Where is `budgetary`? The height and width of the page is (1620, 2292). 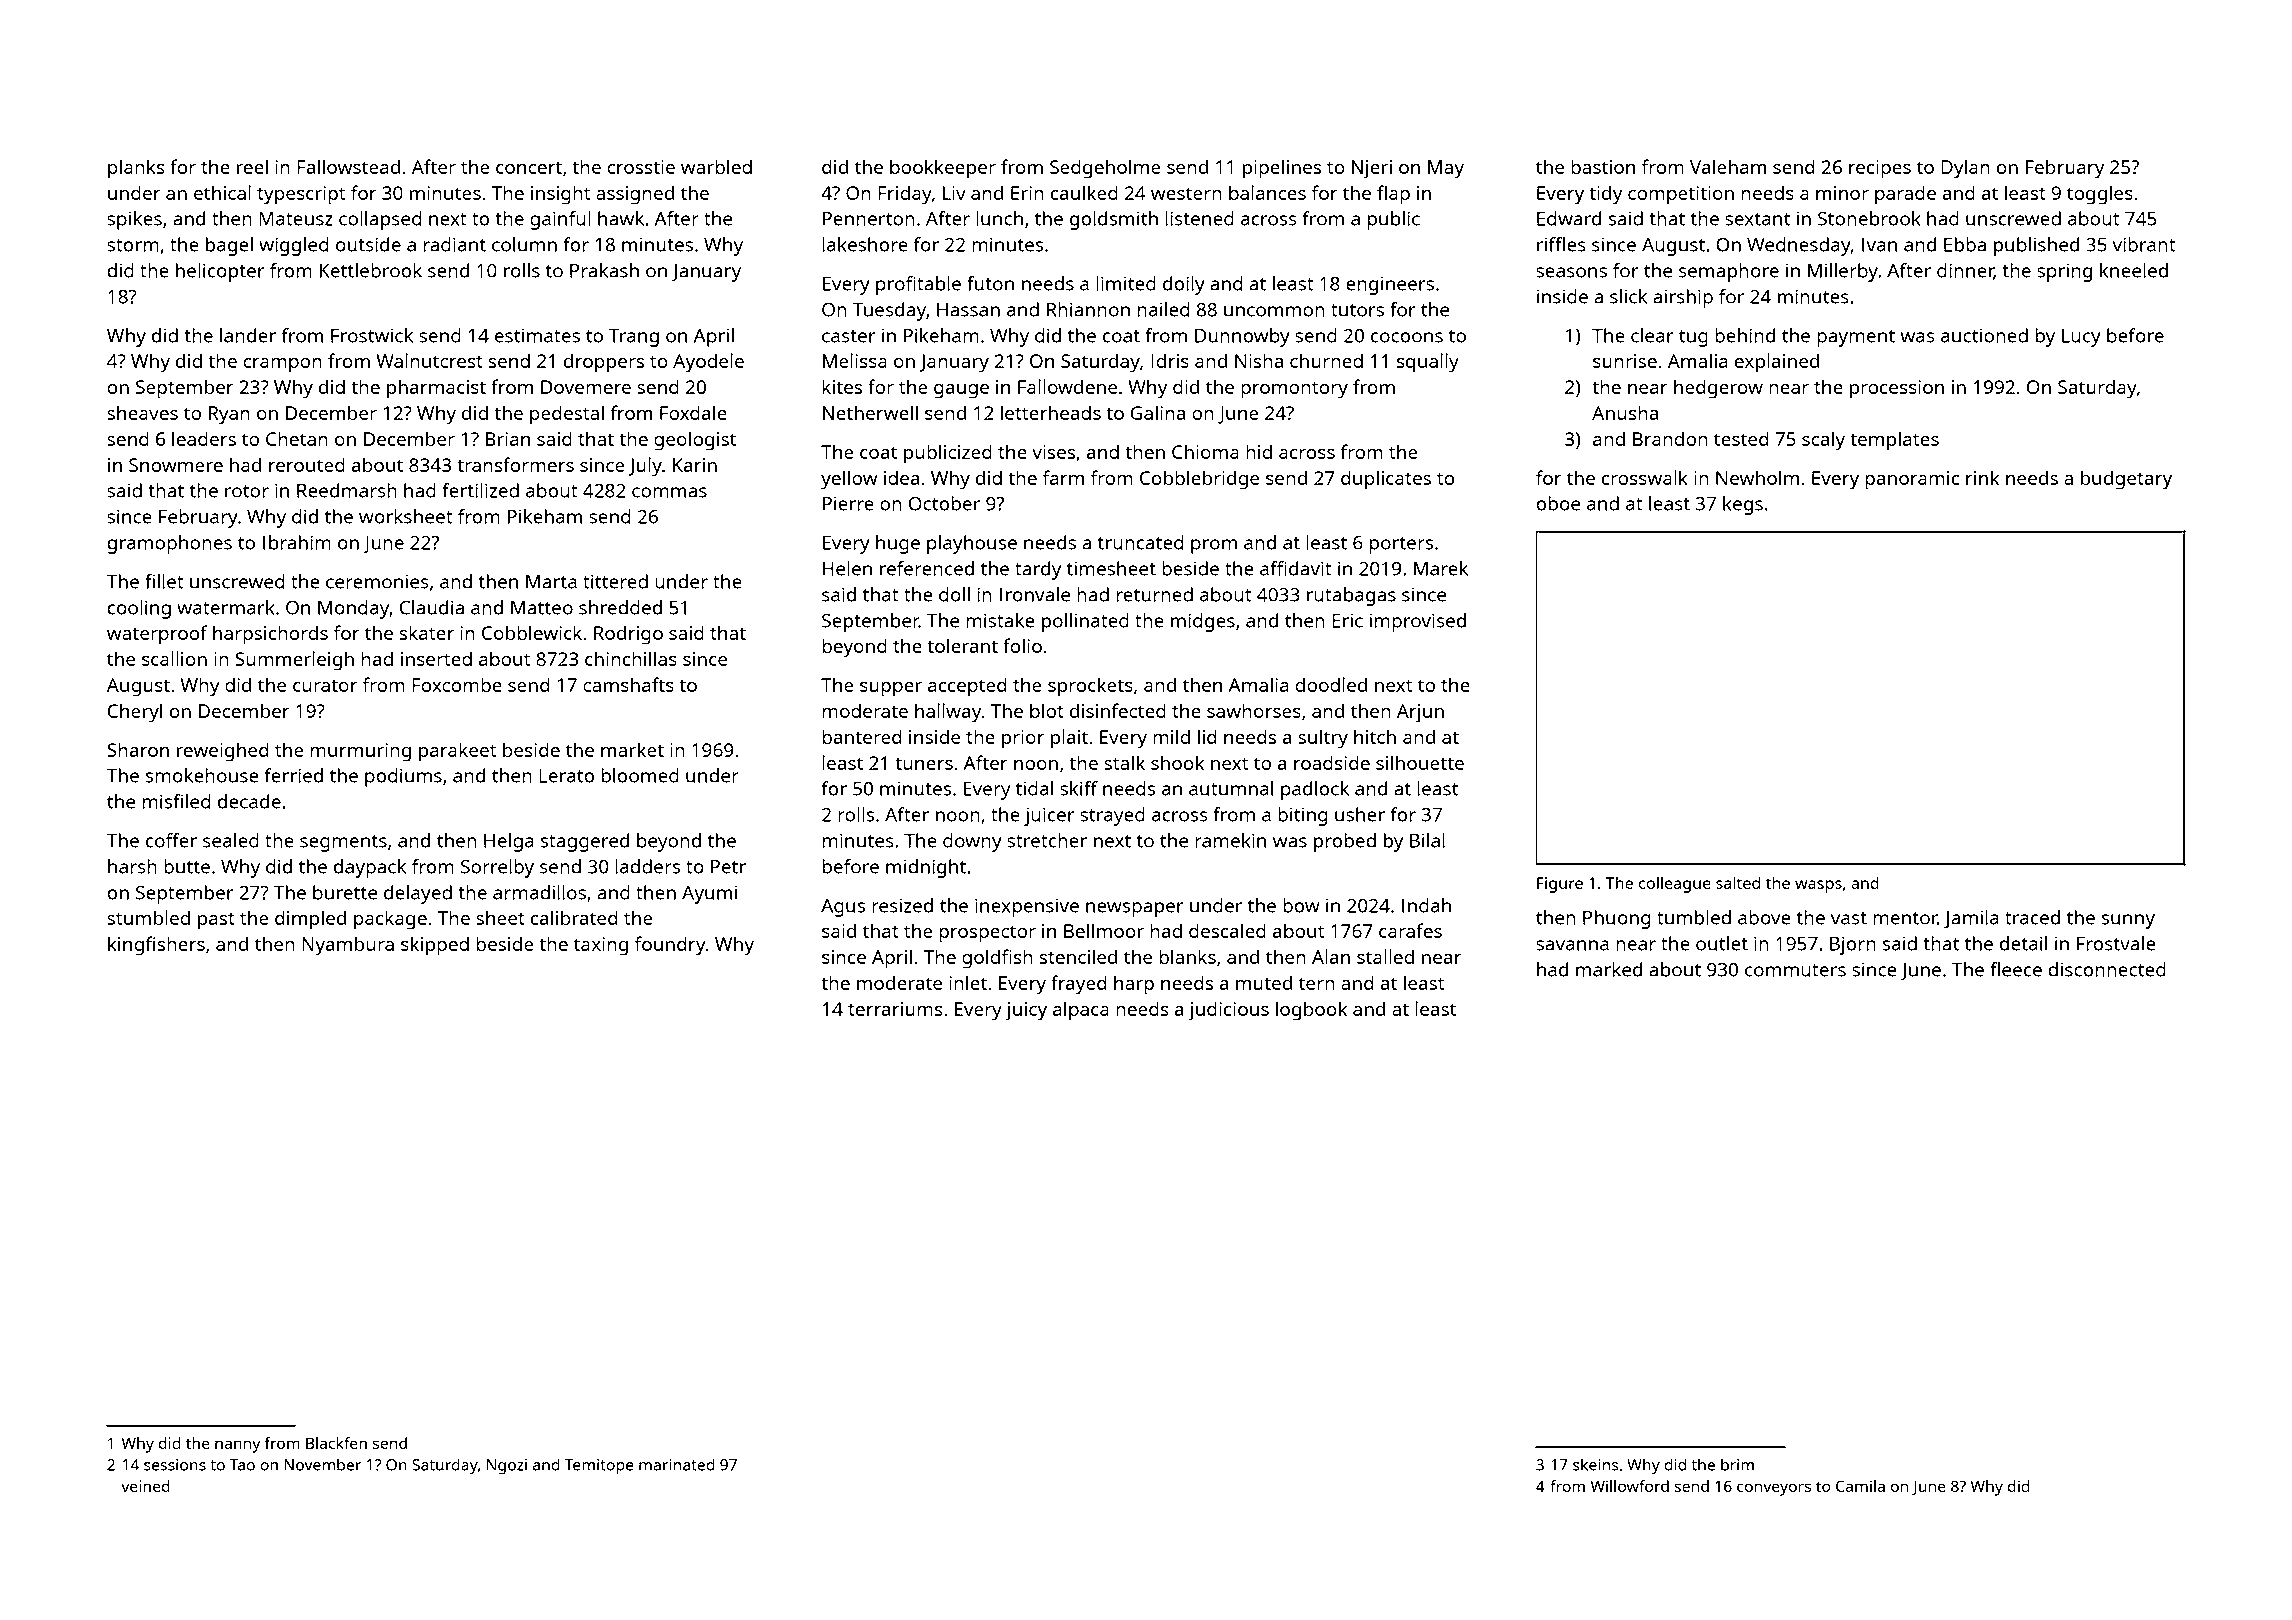
budgetary is located at coordinates (2126, 480).
